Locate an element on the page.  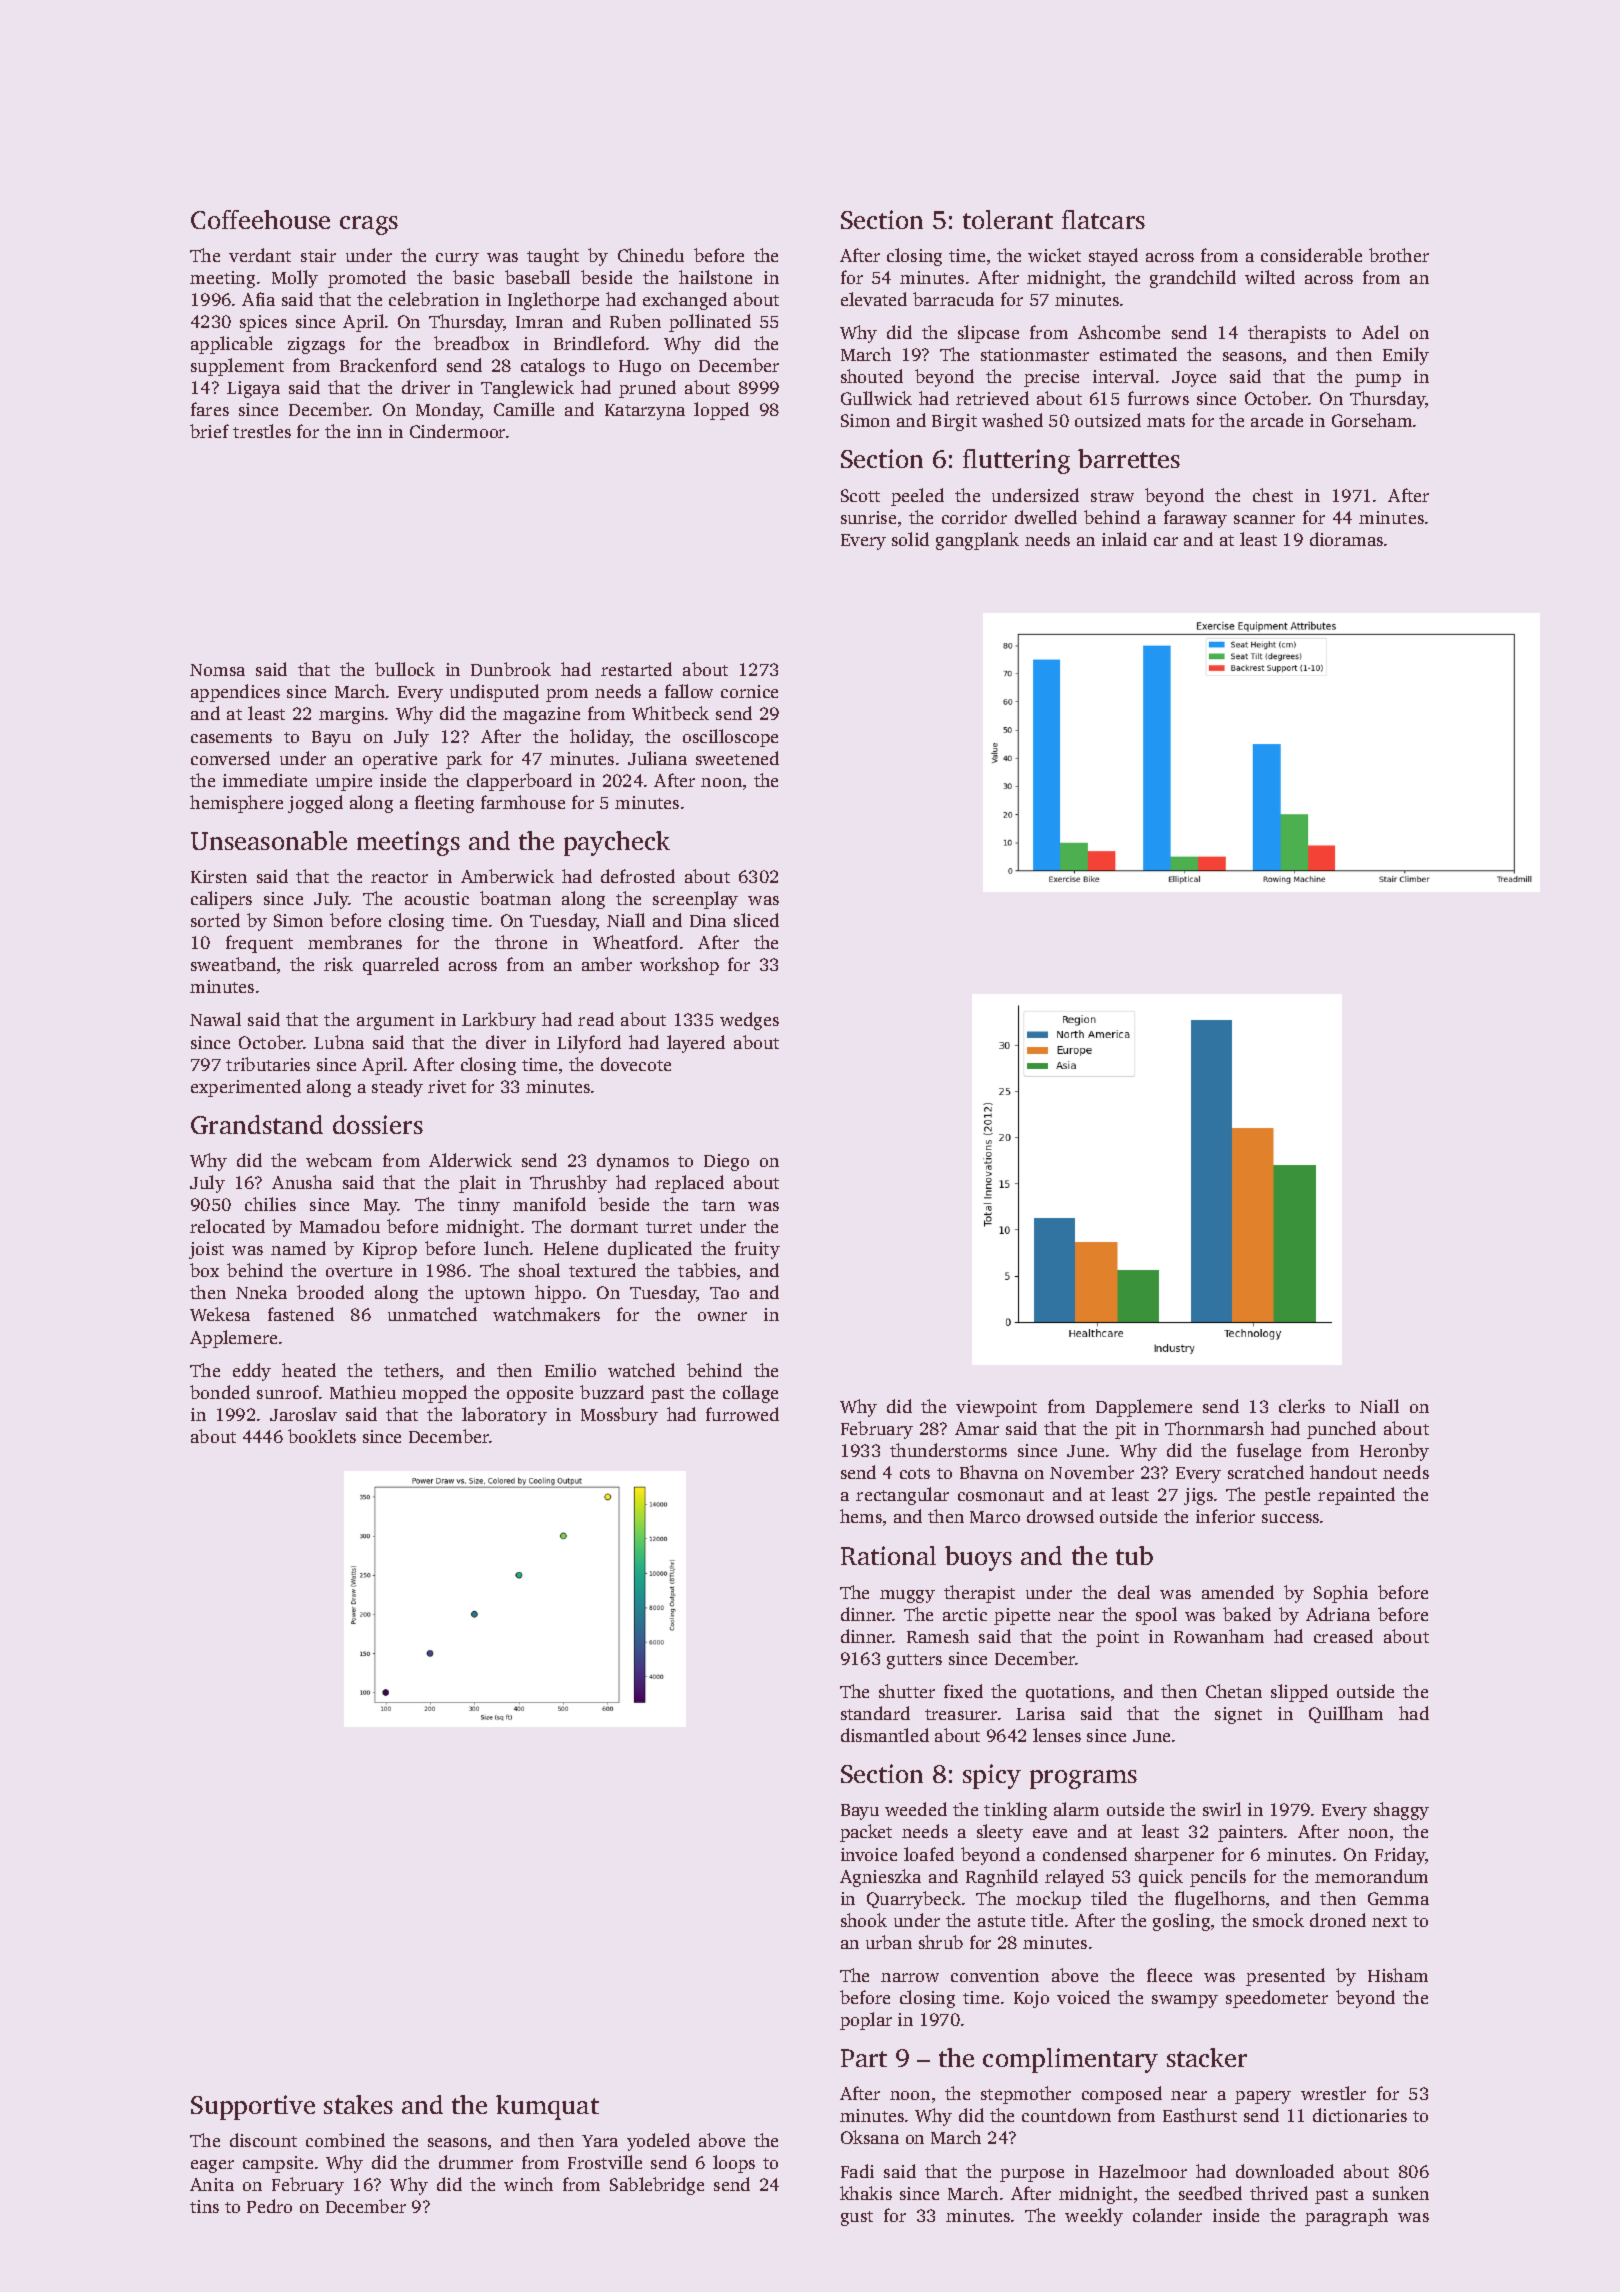
stakes is located at coordinates (358, 2104).
